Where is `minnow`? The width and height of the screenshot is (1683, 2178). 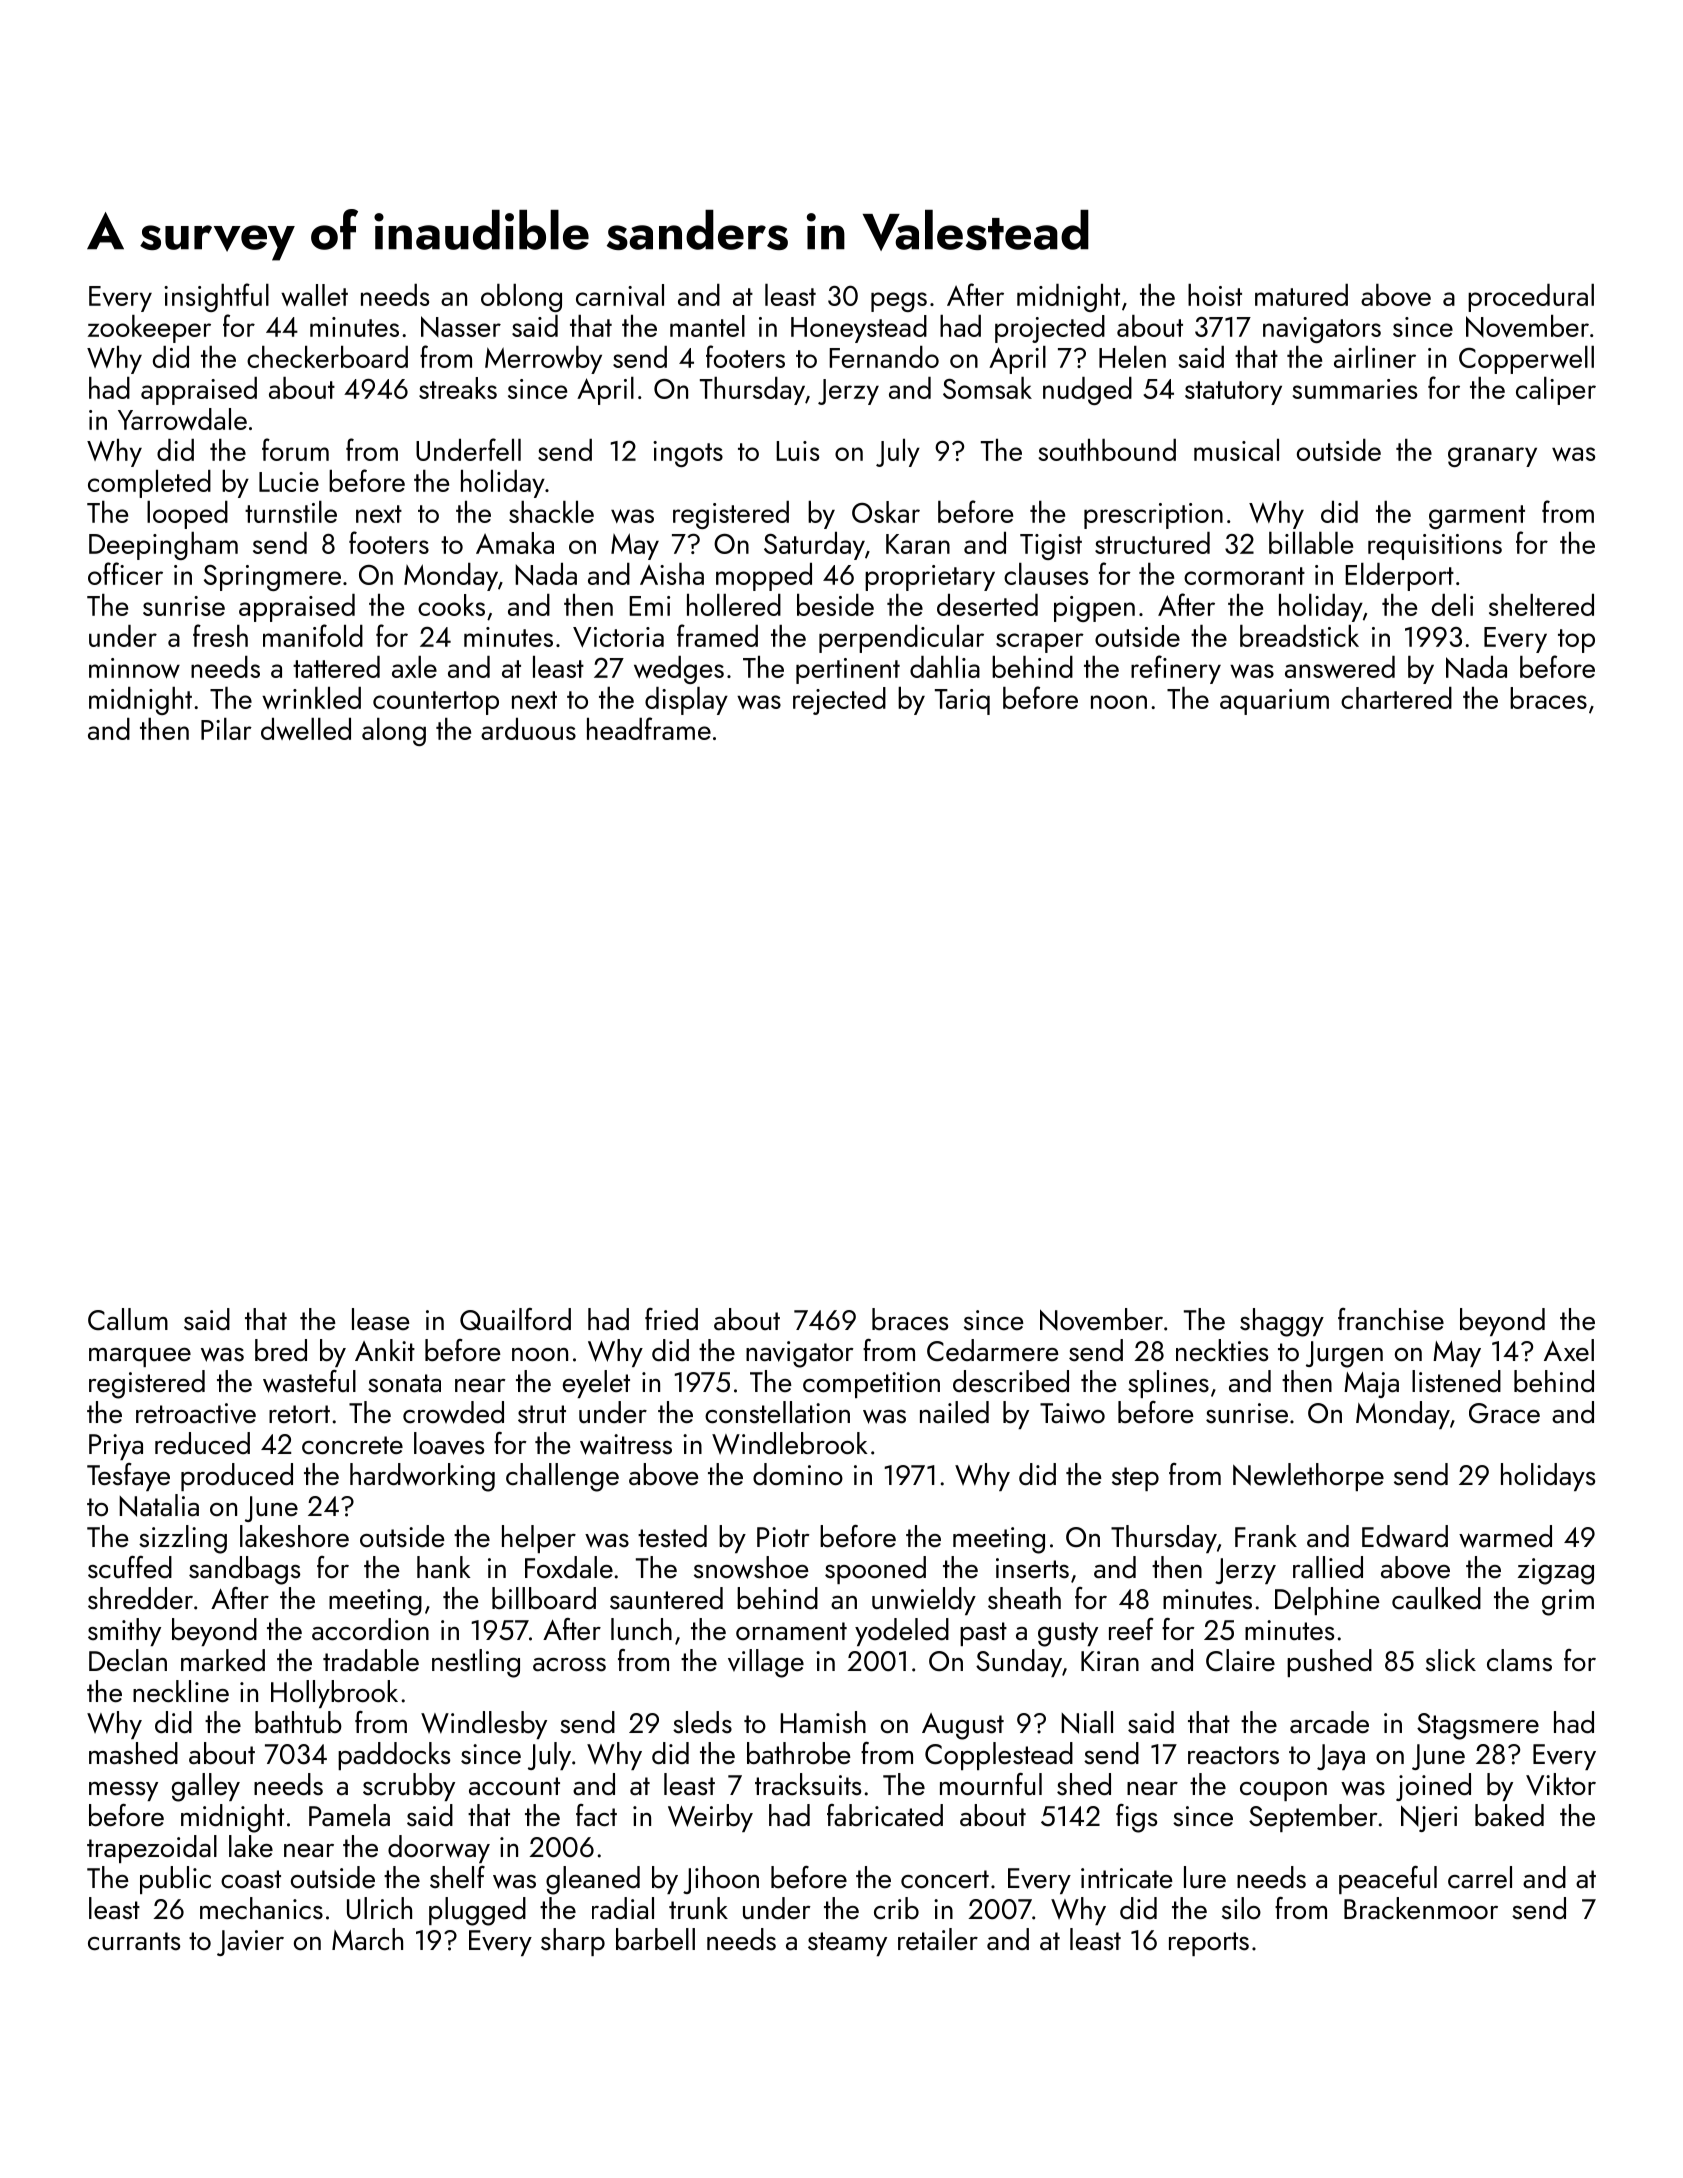
minnow is located at coordinates (134, 668).
